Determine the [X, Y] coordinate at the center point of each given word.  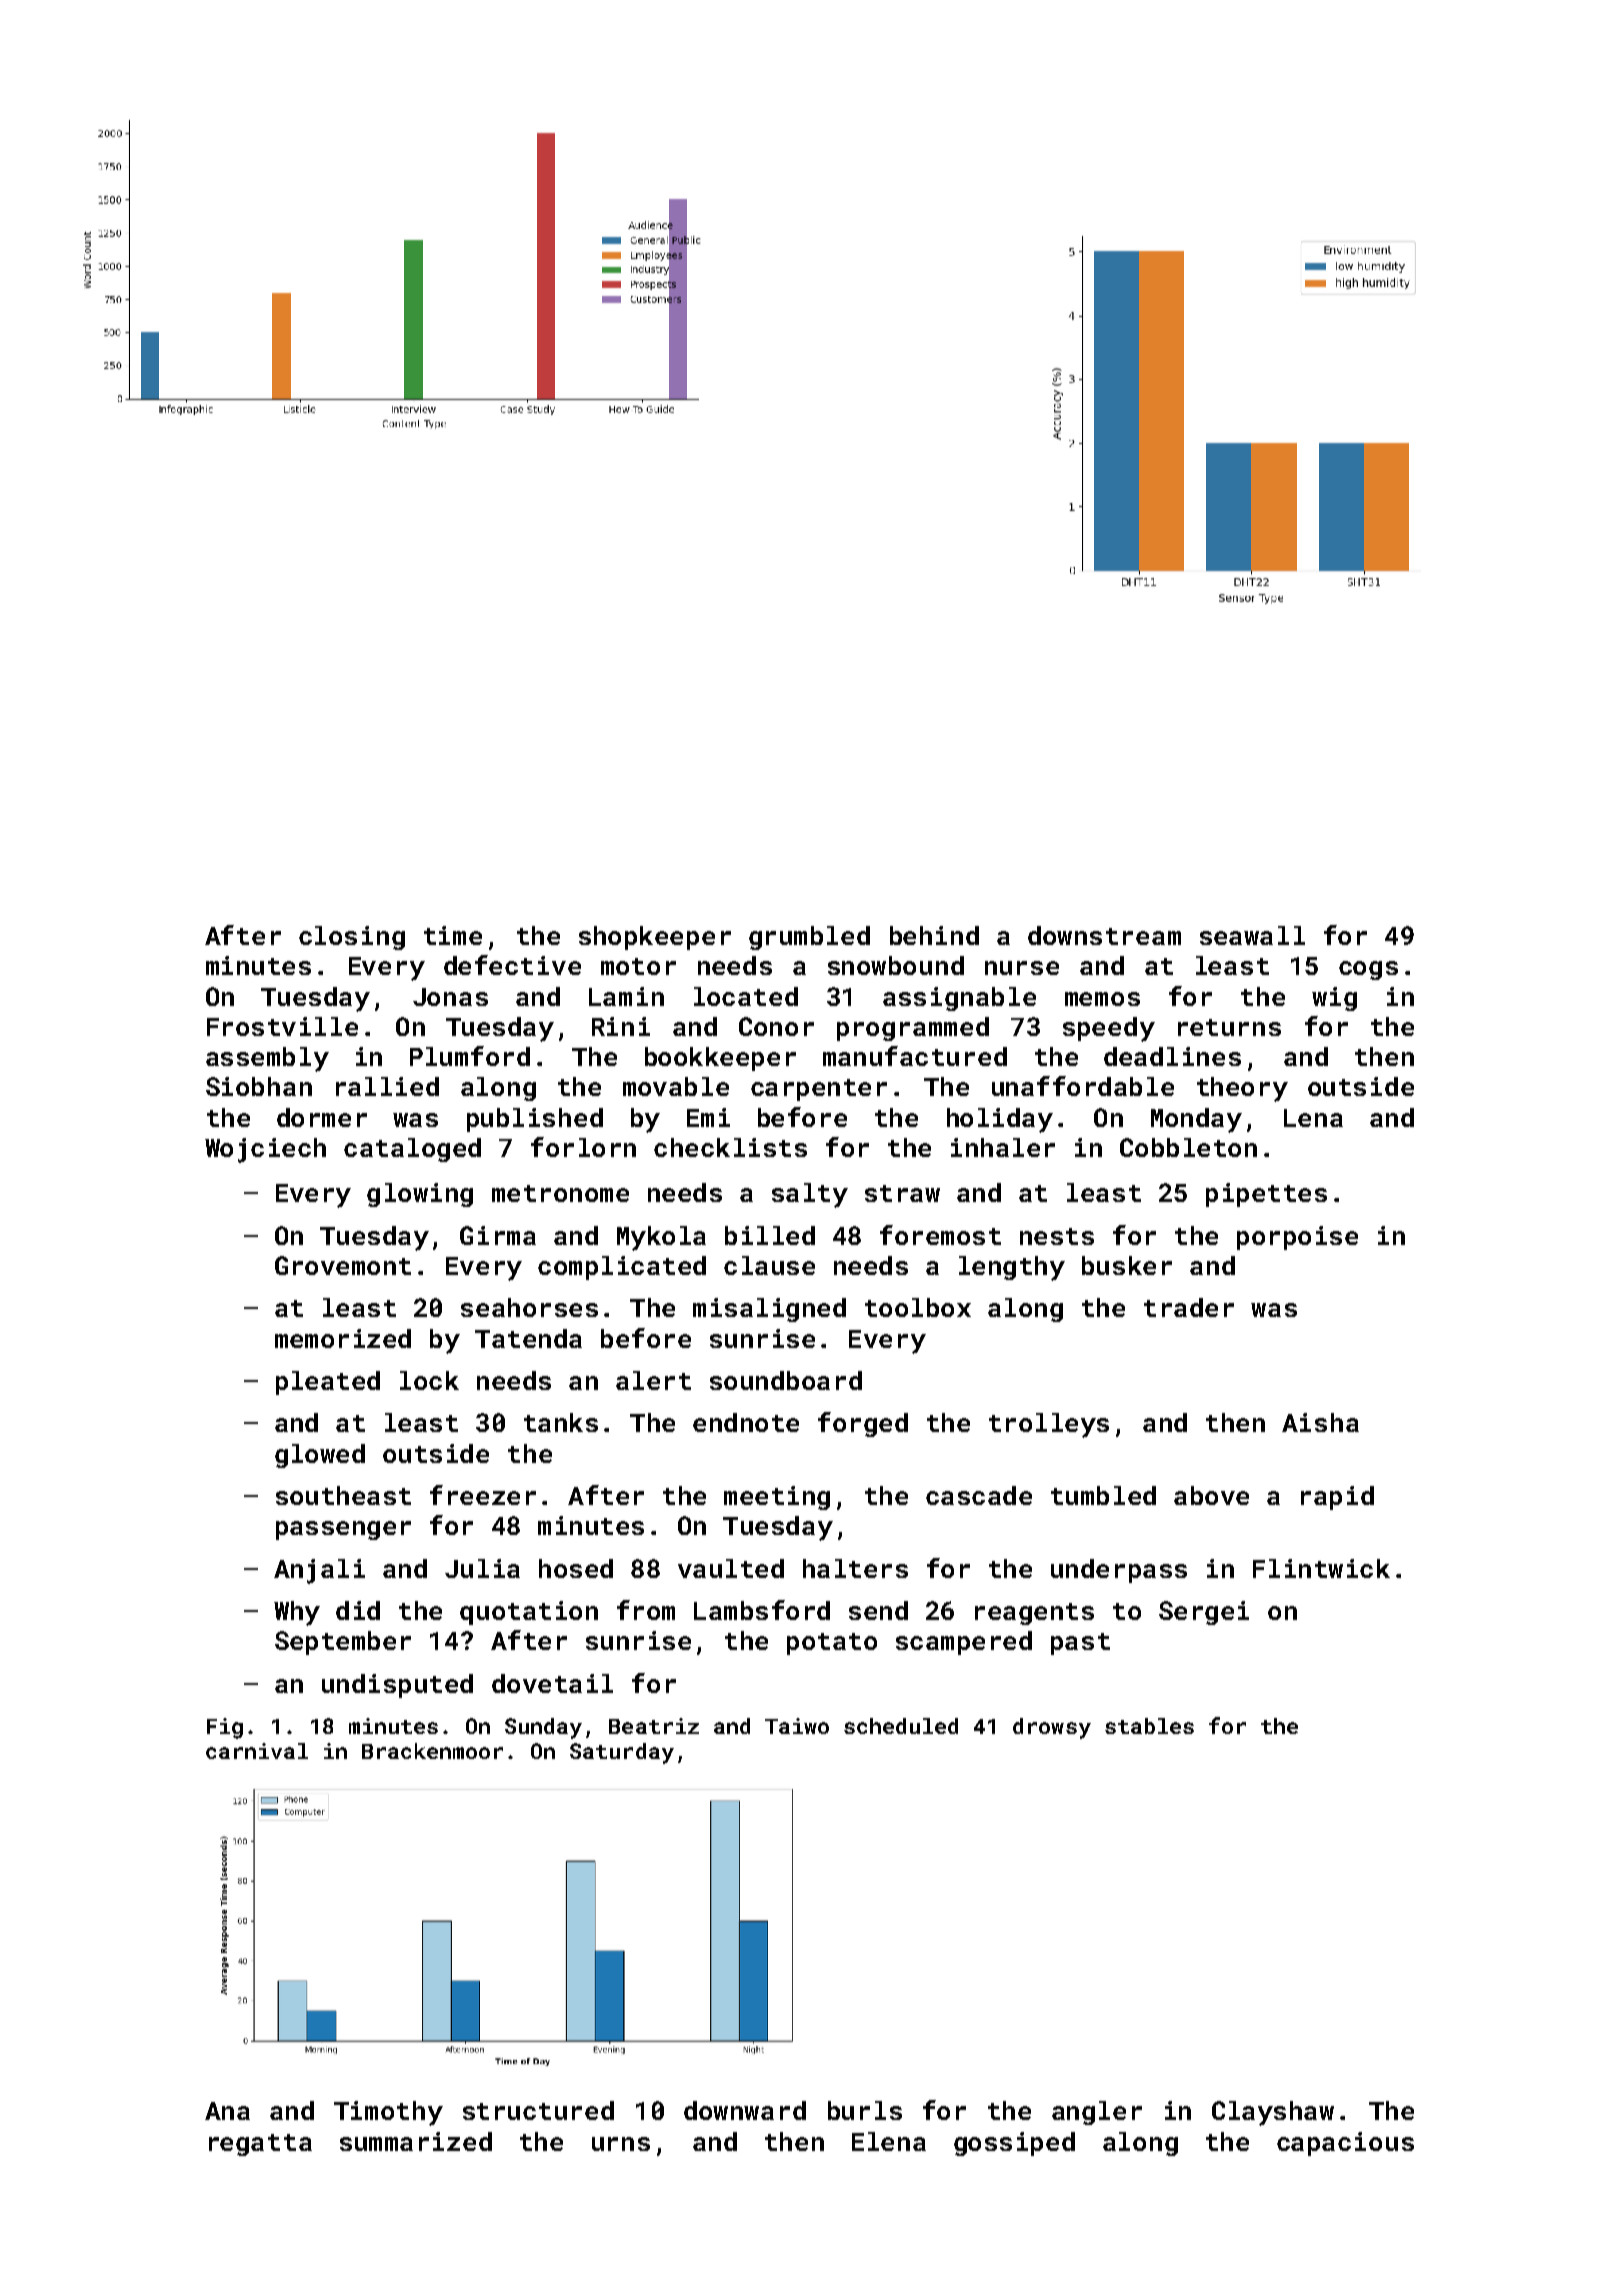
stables [1149, 1726]
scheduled [901, 1726]
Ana [227, 2111]
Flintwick [1321, 1568]
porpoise [1297, 1238]
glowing [420, 1195]
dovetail [552, 1683]
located [746, 996]
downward [745, 2110]
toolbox [918, 1307]
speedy [1109, 1029]
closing [352, 938]
